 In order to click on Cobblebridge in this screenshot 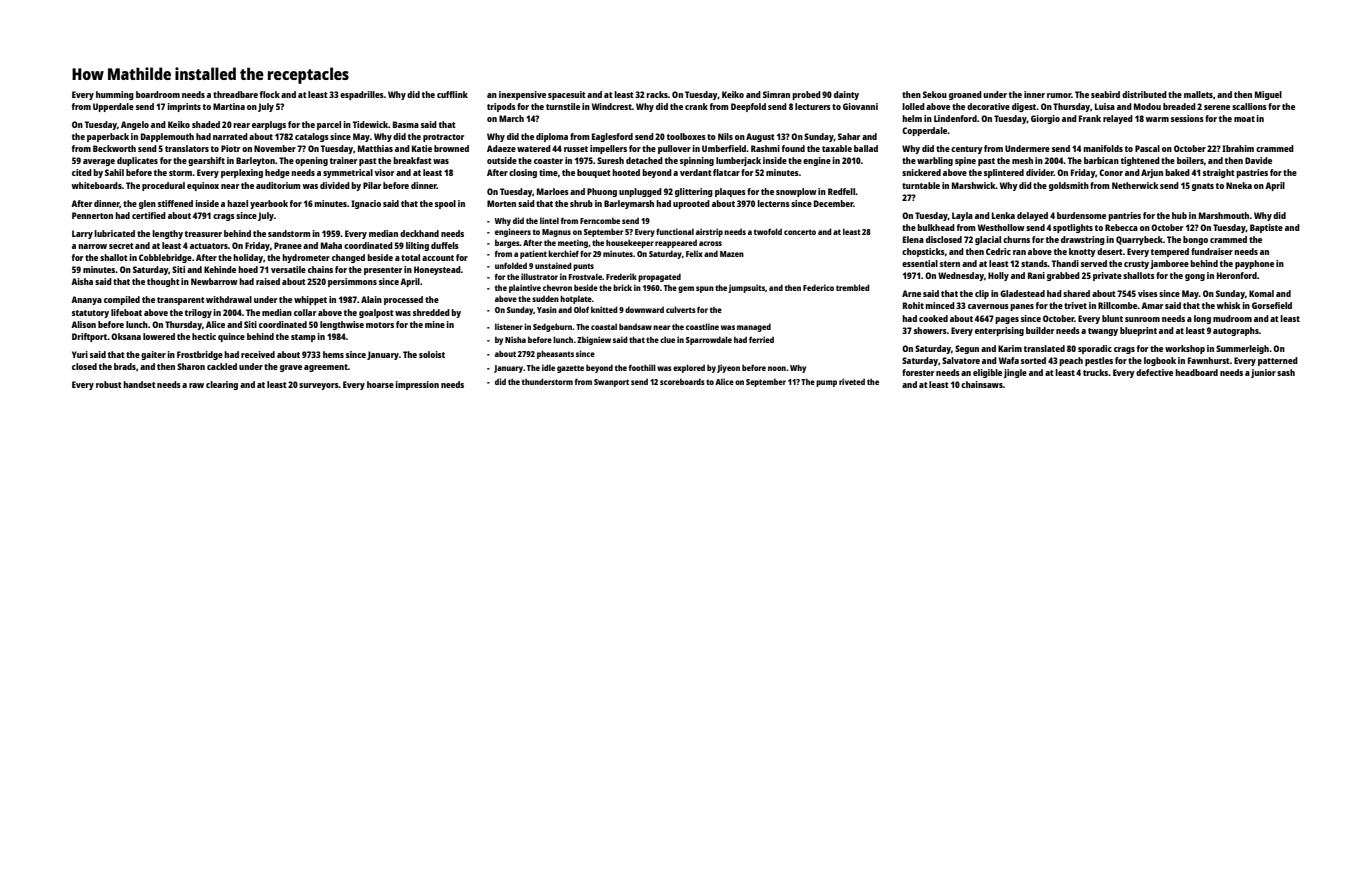, I will do `click(165, 258)`.
